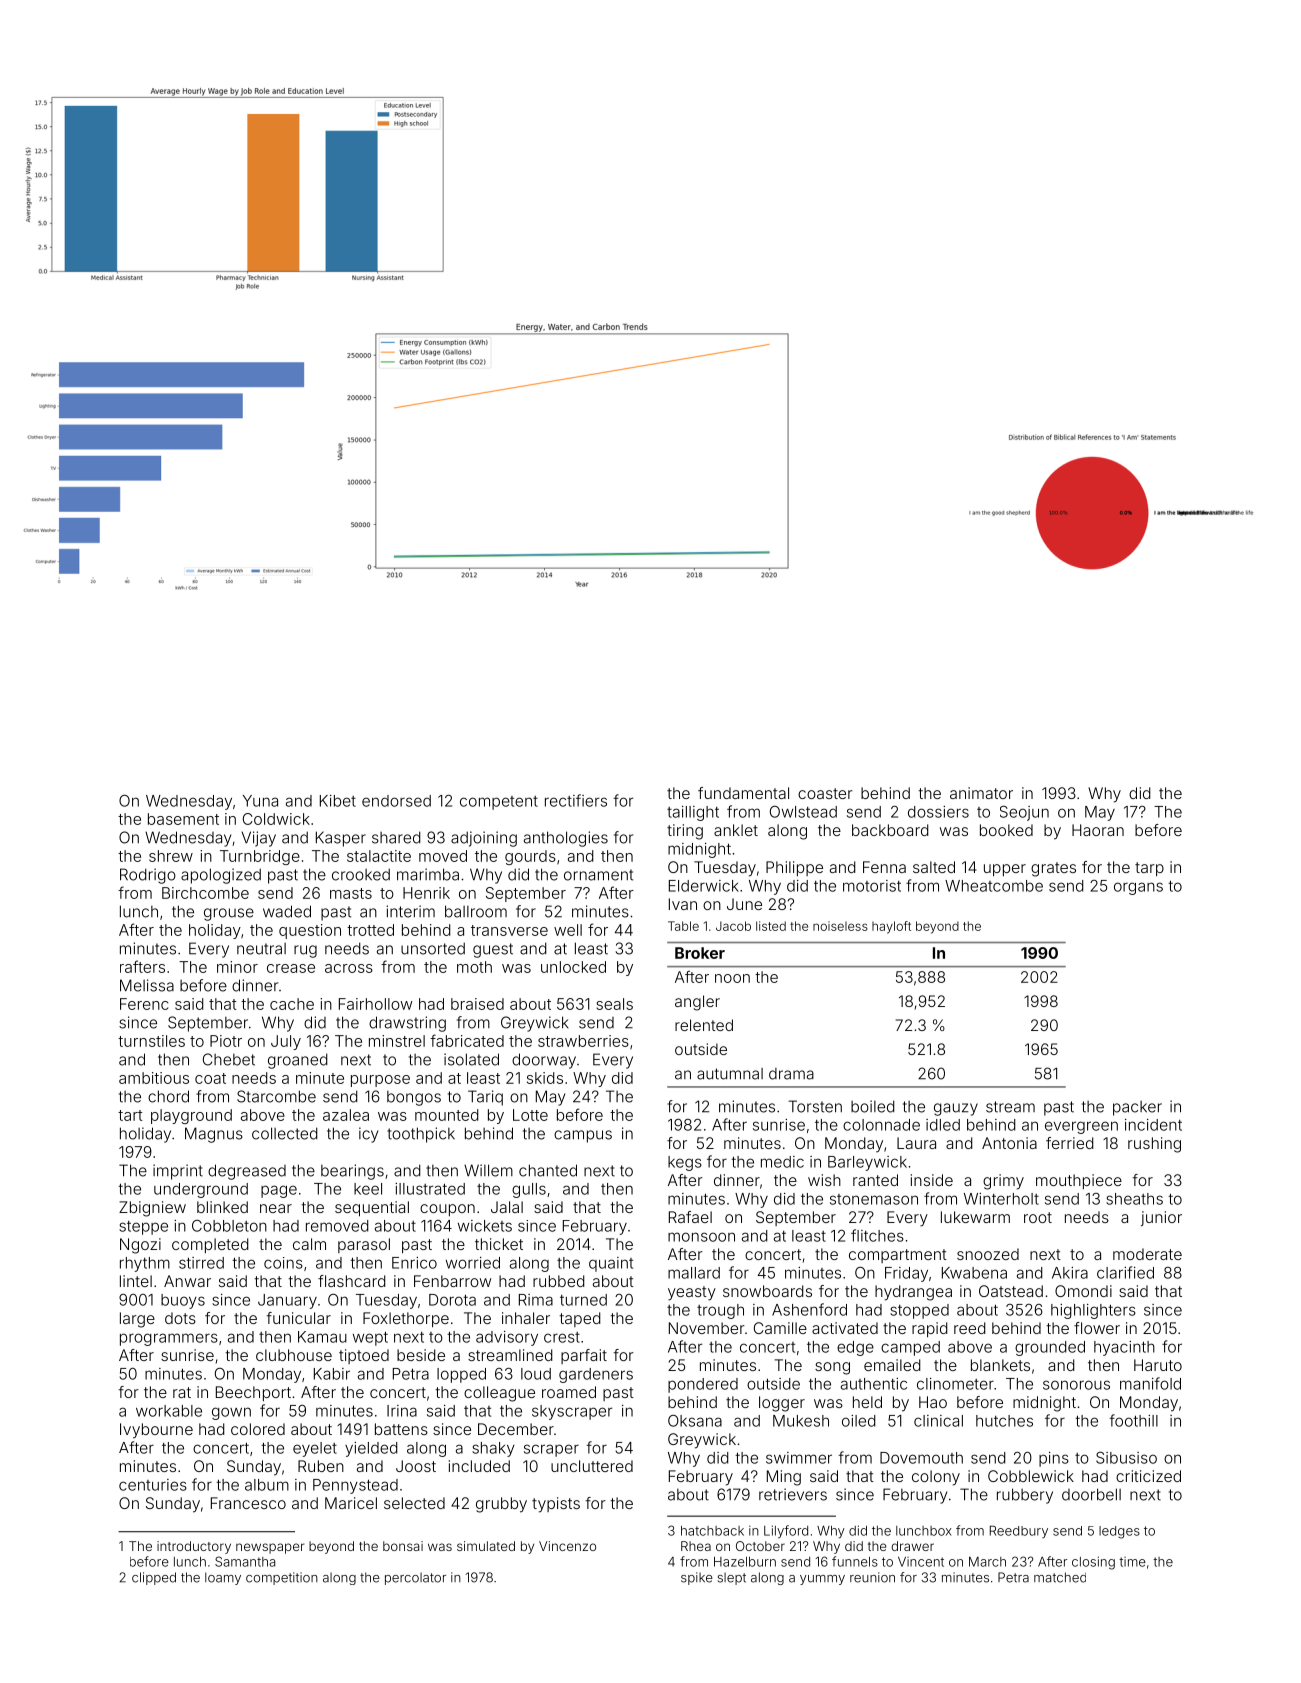 The height and width of the screenshot is (1683, 1301). Describe the element at coordinates (974, 1273) in the screenshot. I see `Kwabena` at that location.
